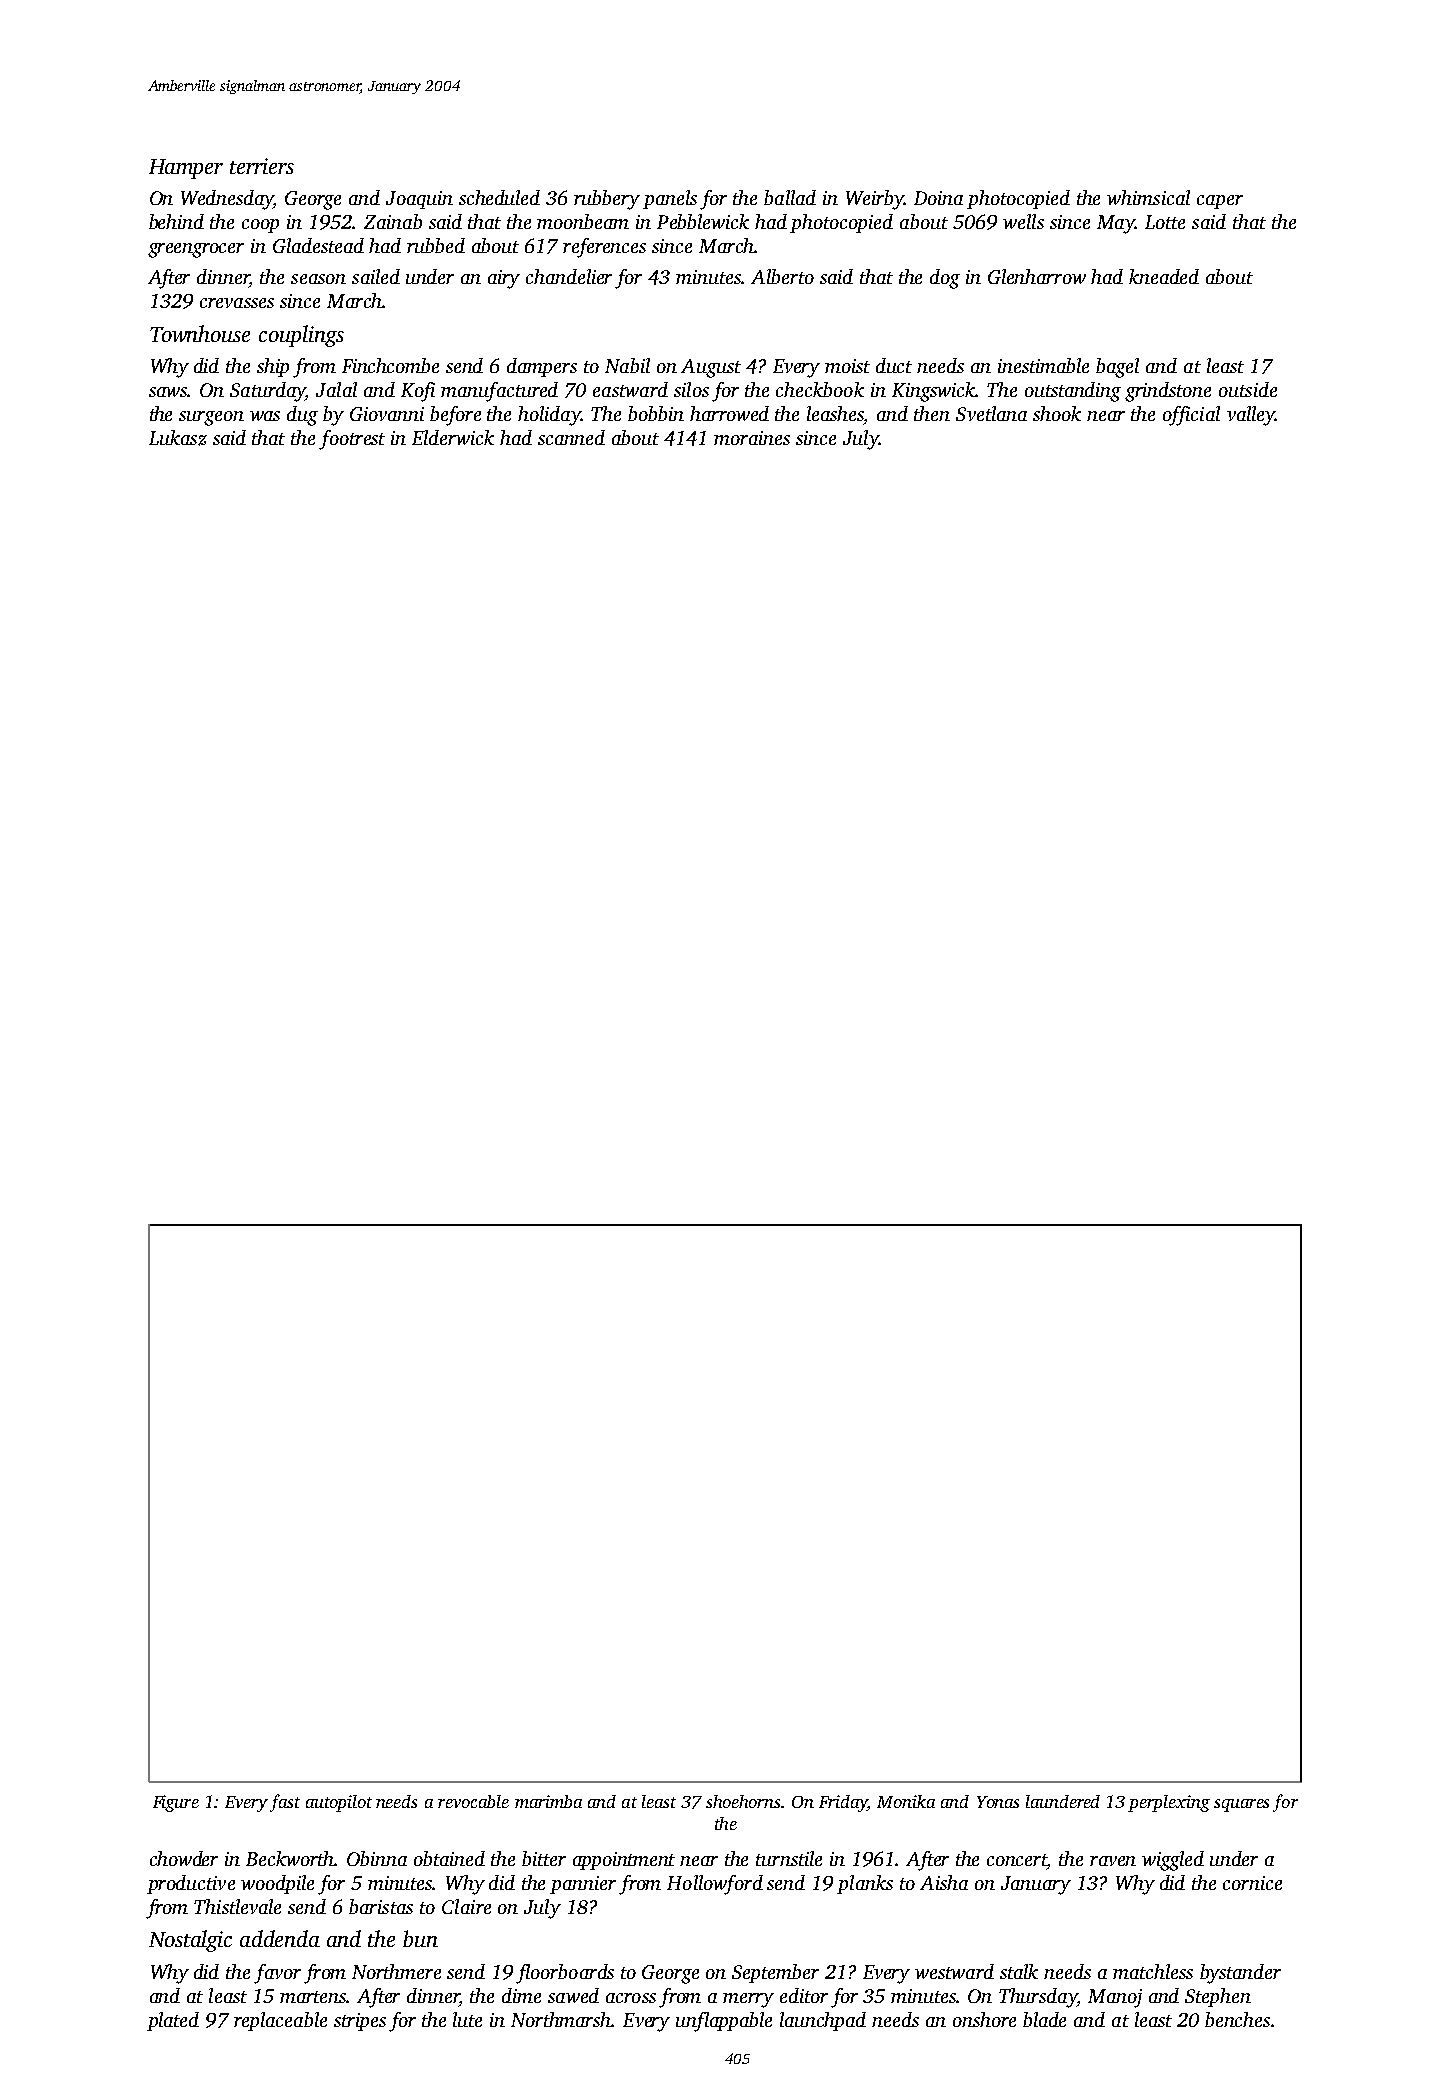 This screenshot has width=1450, height=2100. I want to click on stripes, so click(360, 2022).
